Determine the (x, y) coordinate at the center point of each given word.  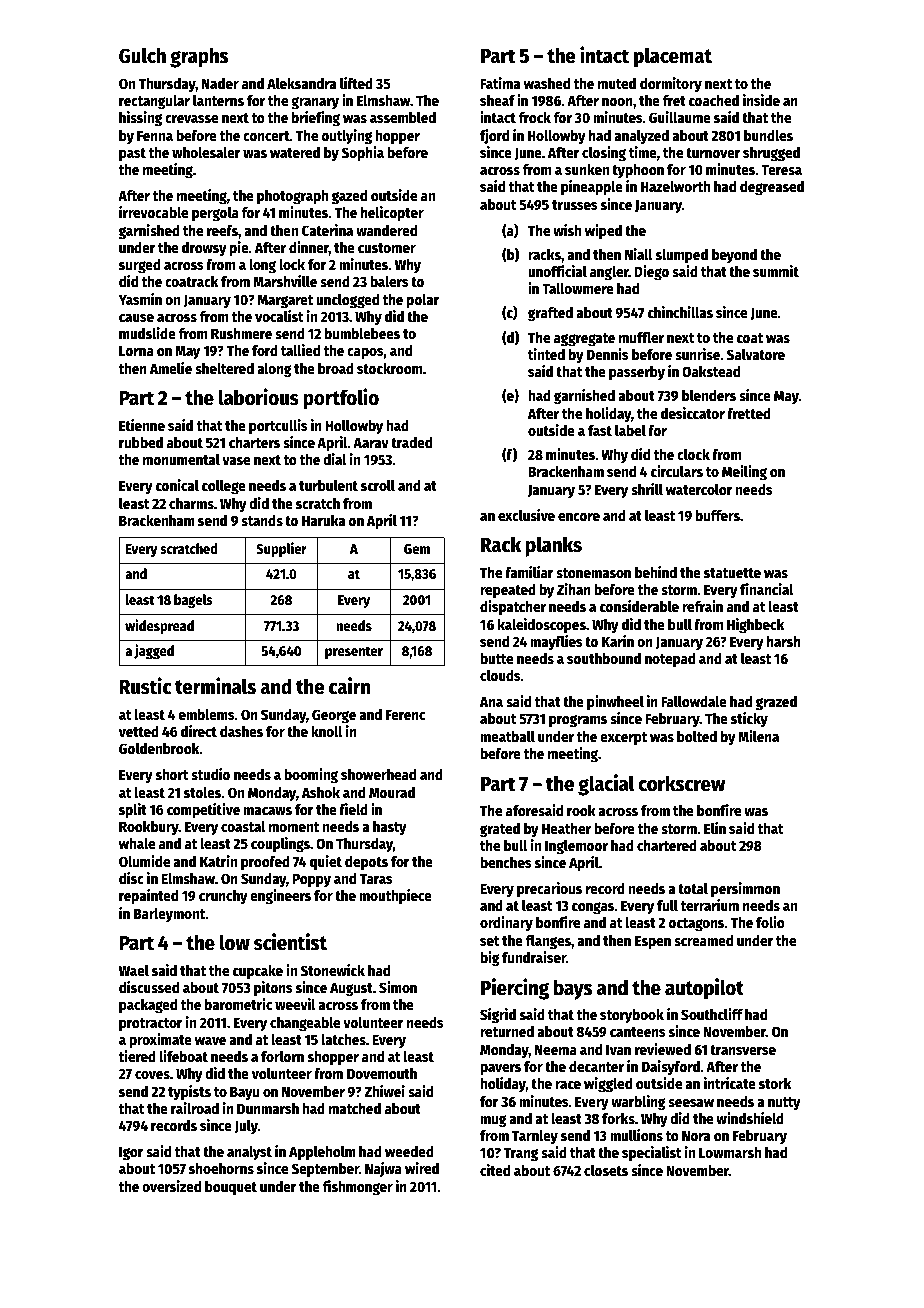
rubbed (141, 442)
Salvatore (756, 354)
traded (411, 442)
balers (389, 281)
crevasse (191, 119)
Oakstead (711, 371)
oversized (171, 1186)
